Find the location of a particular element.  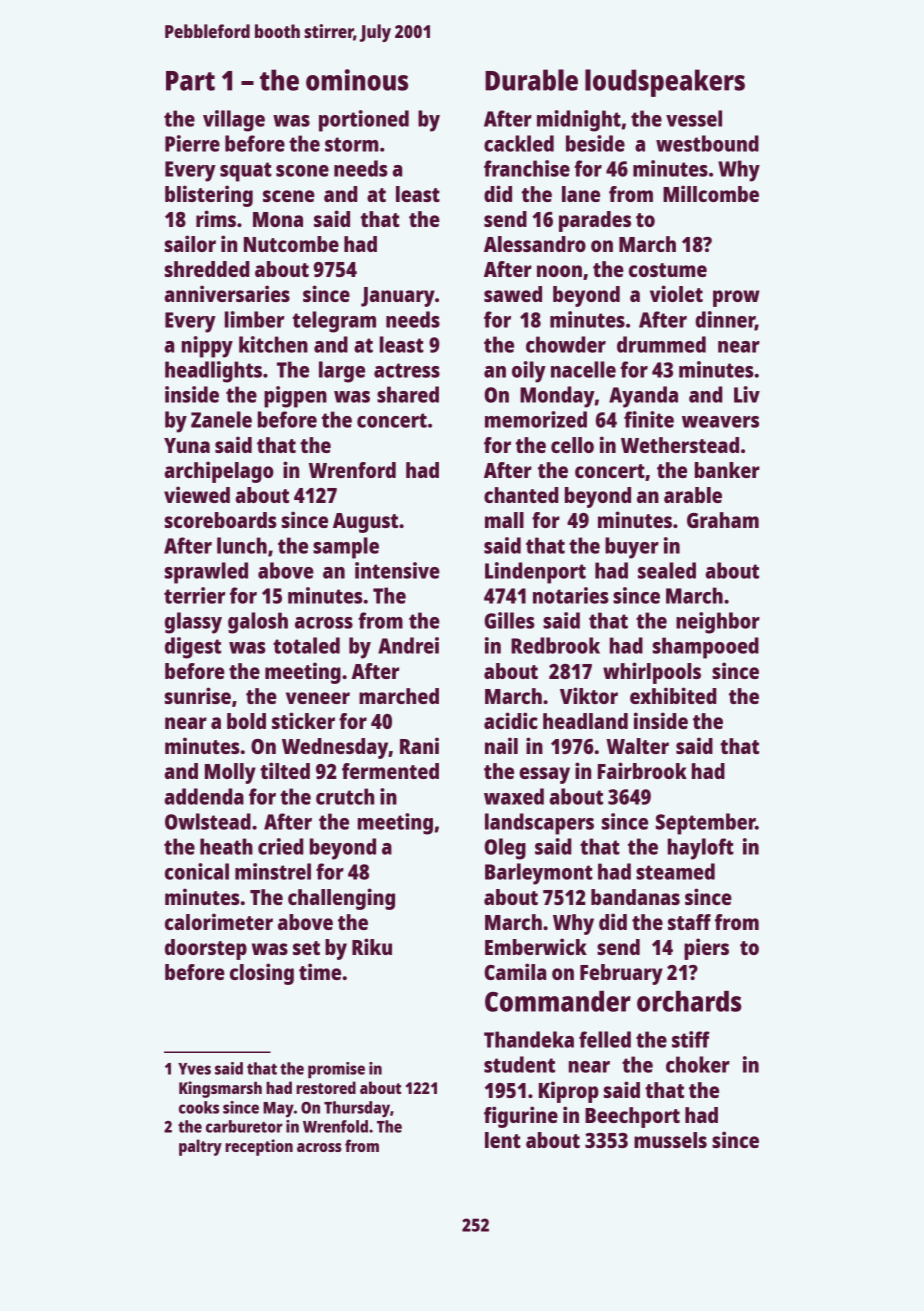

Durable is located at coordinates (531, 80).
